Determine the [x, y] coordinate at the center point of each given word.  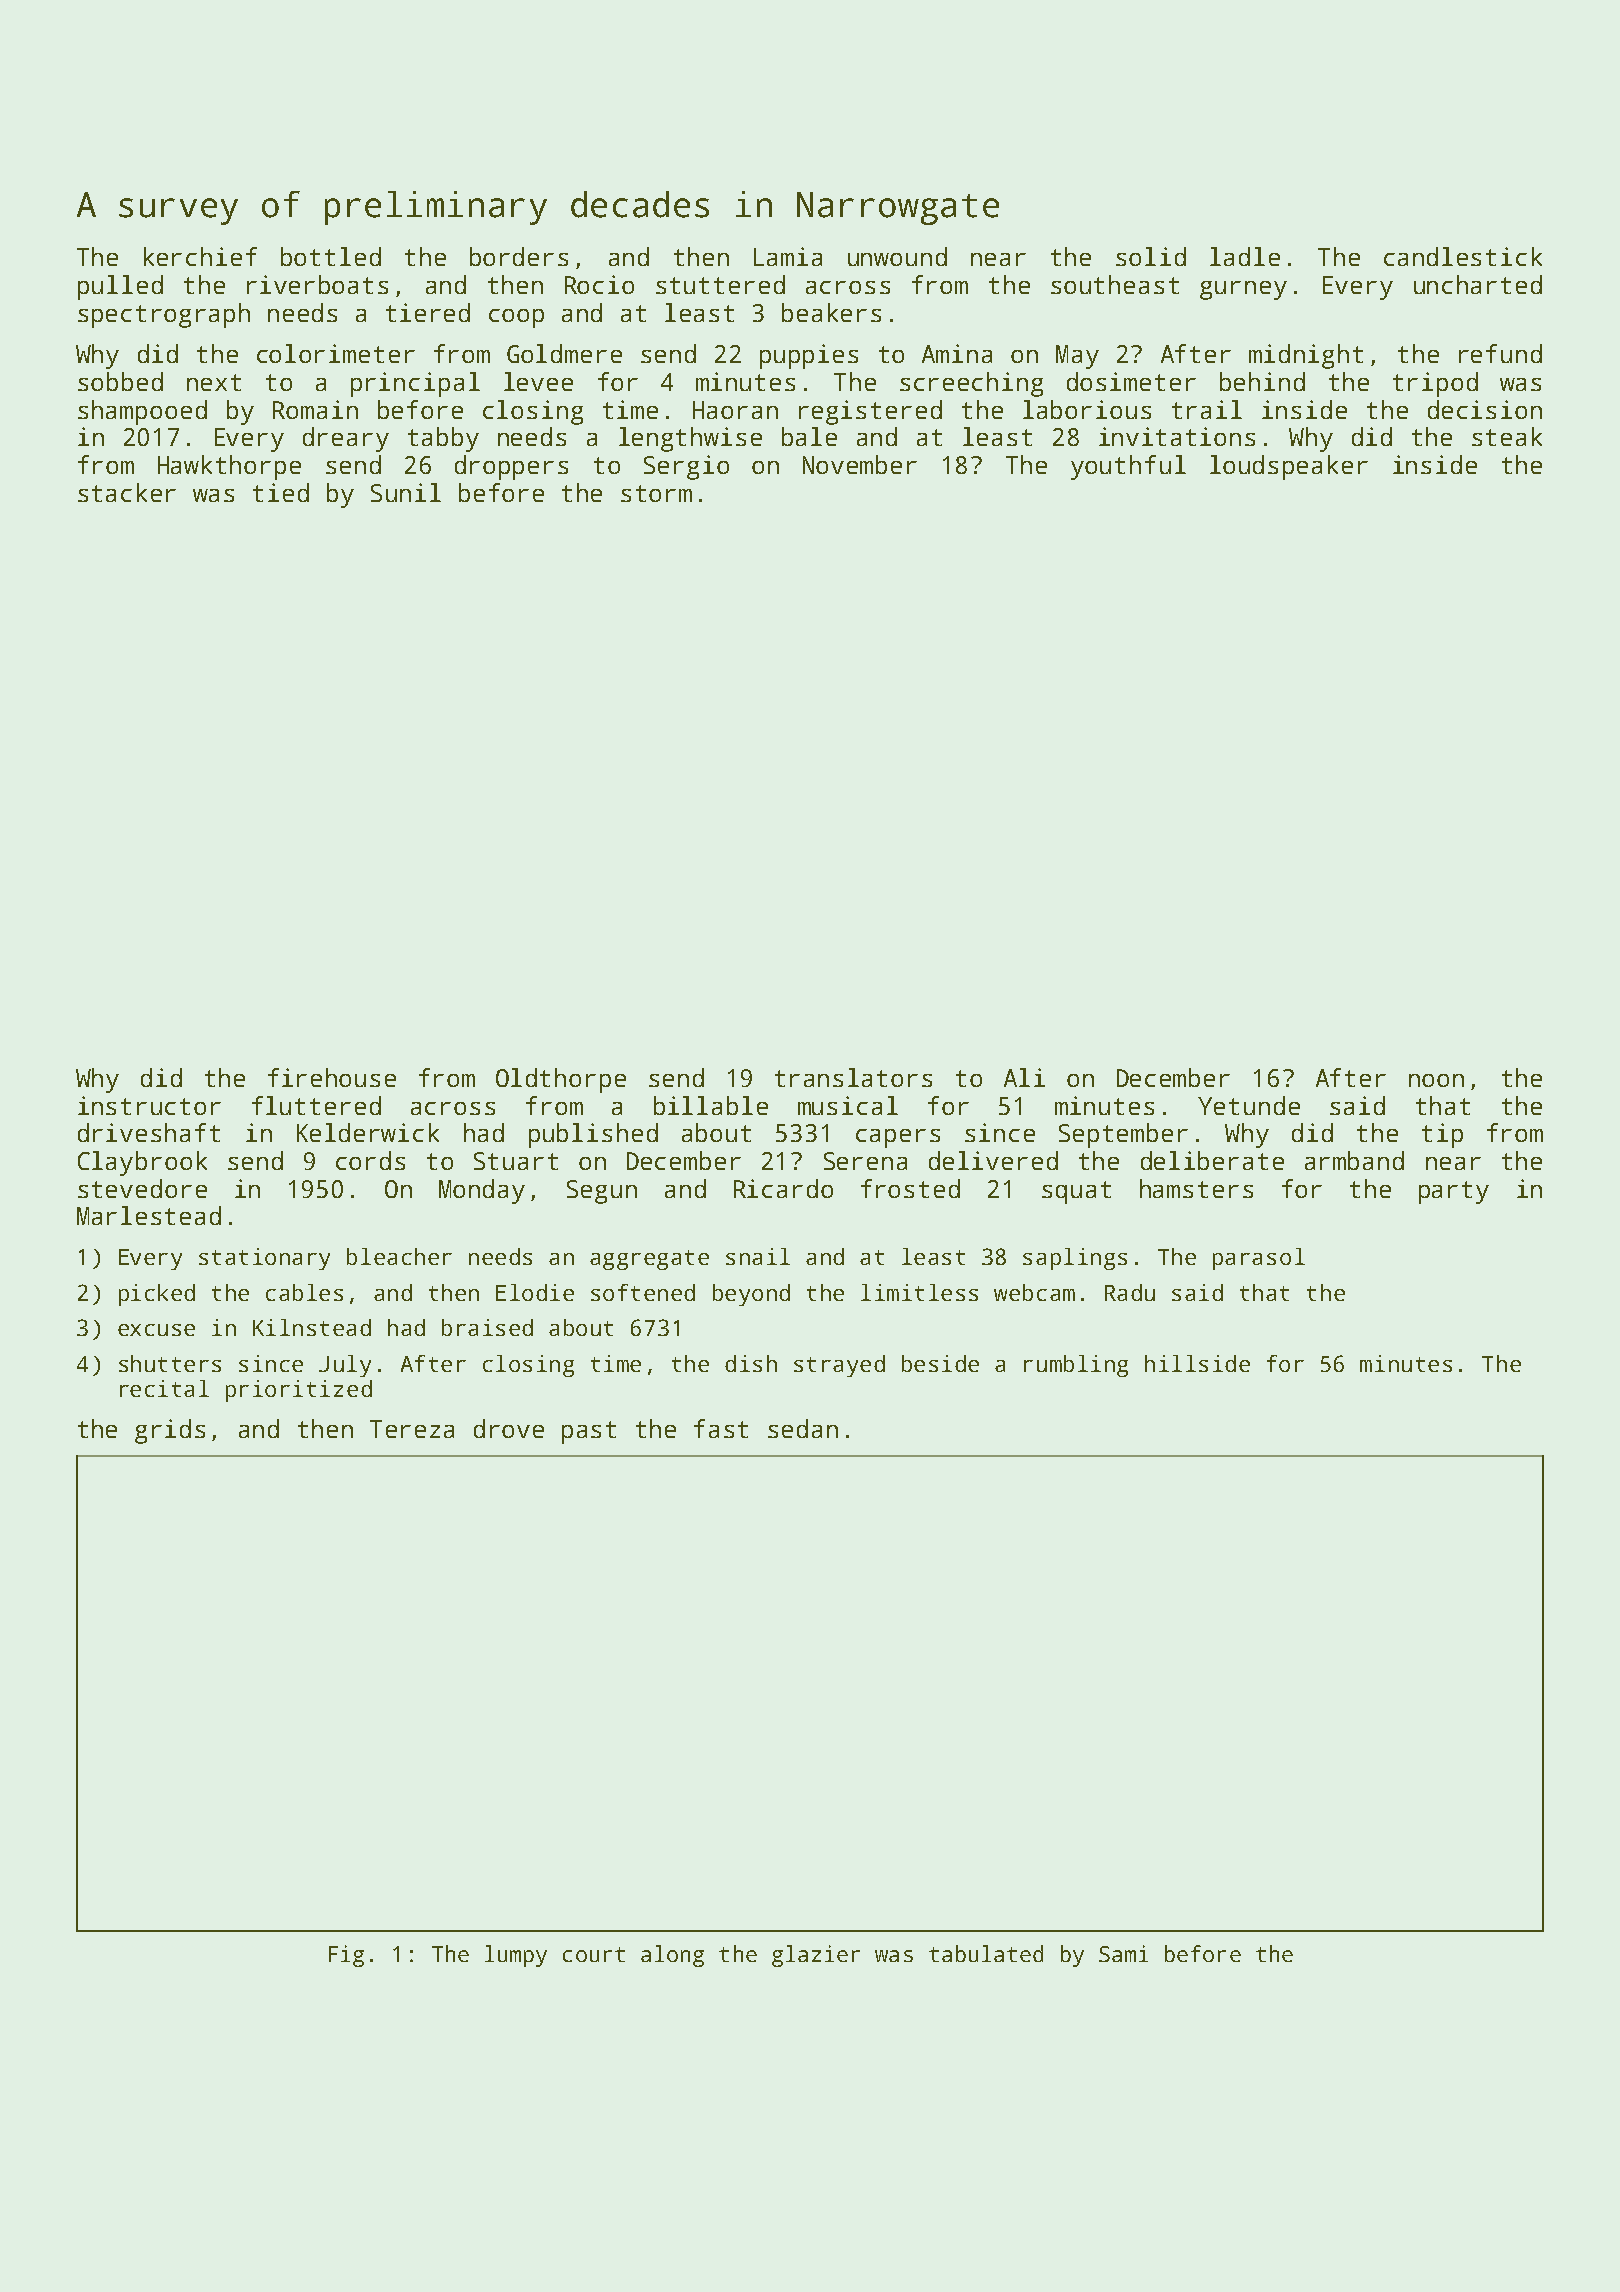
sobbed [120, 381]
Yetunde [1249, 1105]
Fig [346, 1956]
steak [1507, 436]
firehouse [332, 1077]
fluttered [316, 1105]
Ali [1024, 1077]
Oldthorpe [561, 1080]
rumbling [1076, 1366]
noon [1436, 1080]
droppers [511, 467]
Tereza [412, 1429]
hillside [1197, 1363]
